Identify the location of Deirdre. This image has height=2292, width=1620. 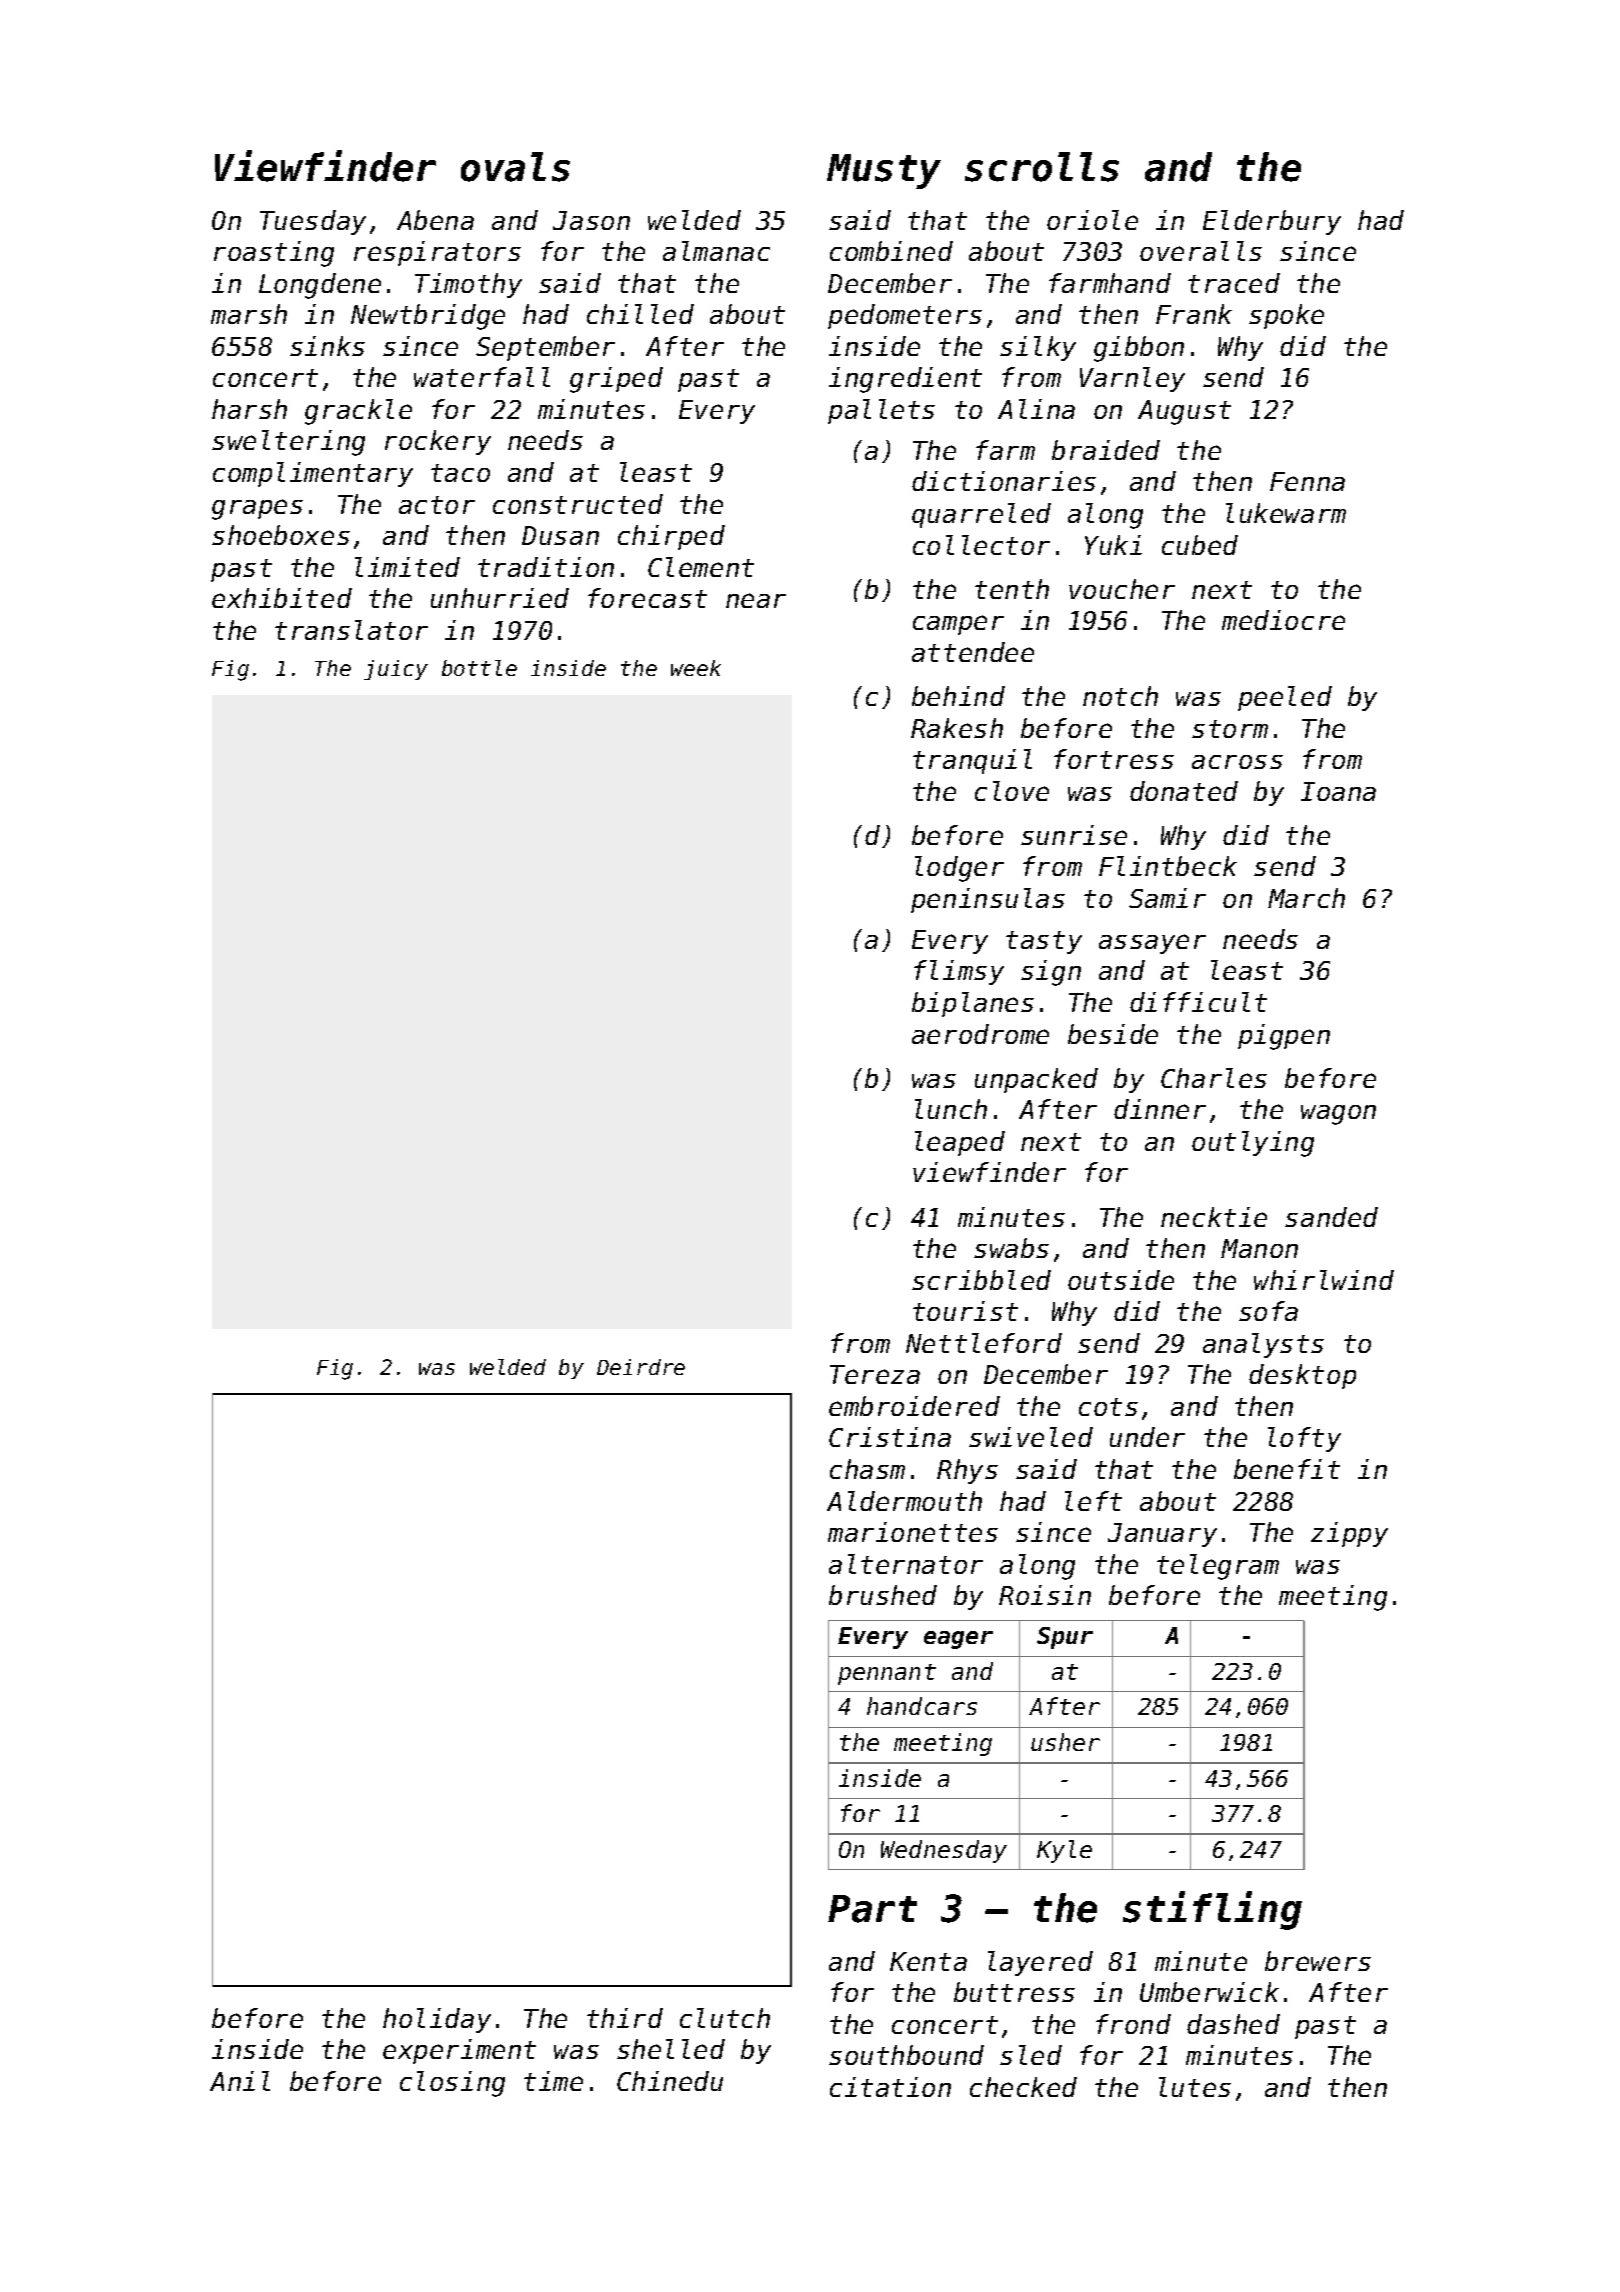
(641, 1367).
